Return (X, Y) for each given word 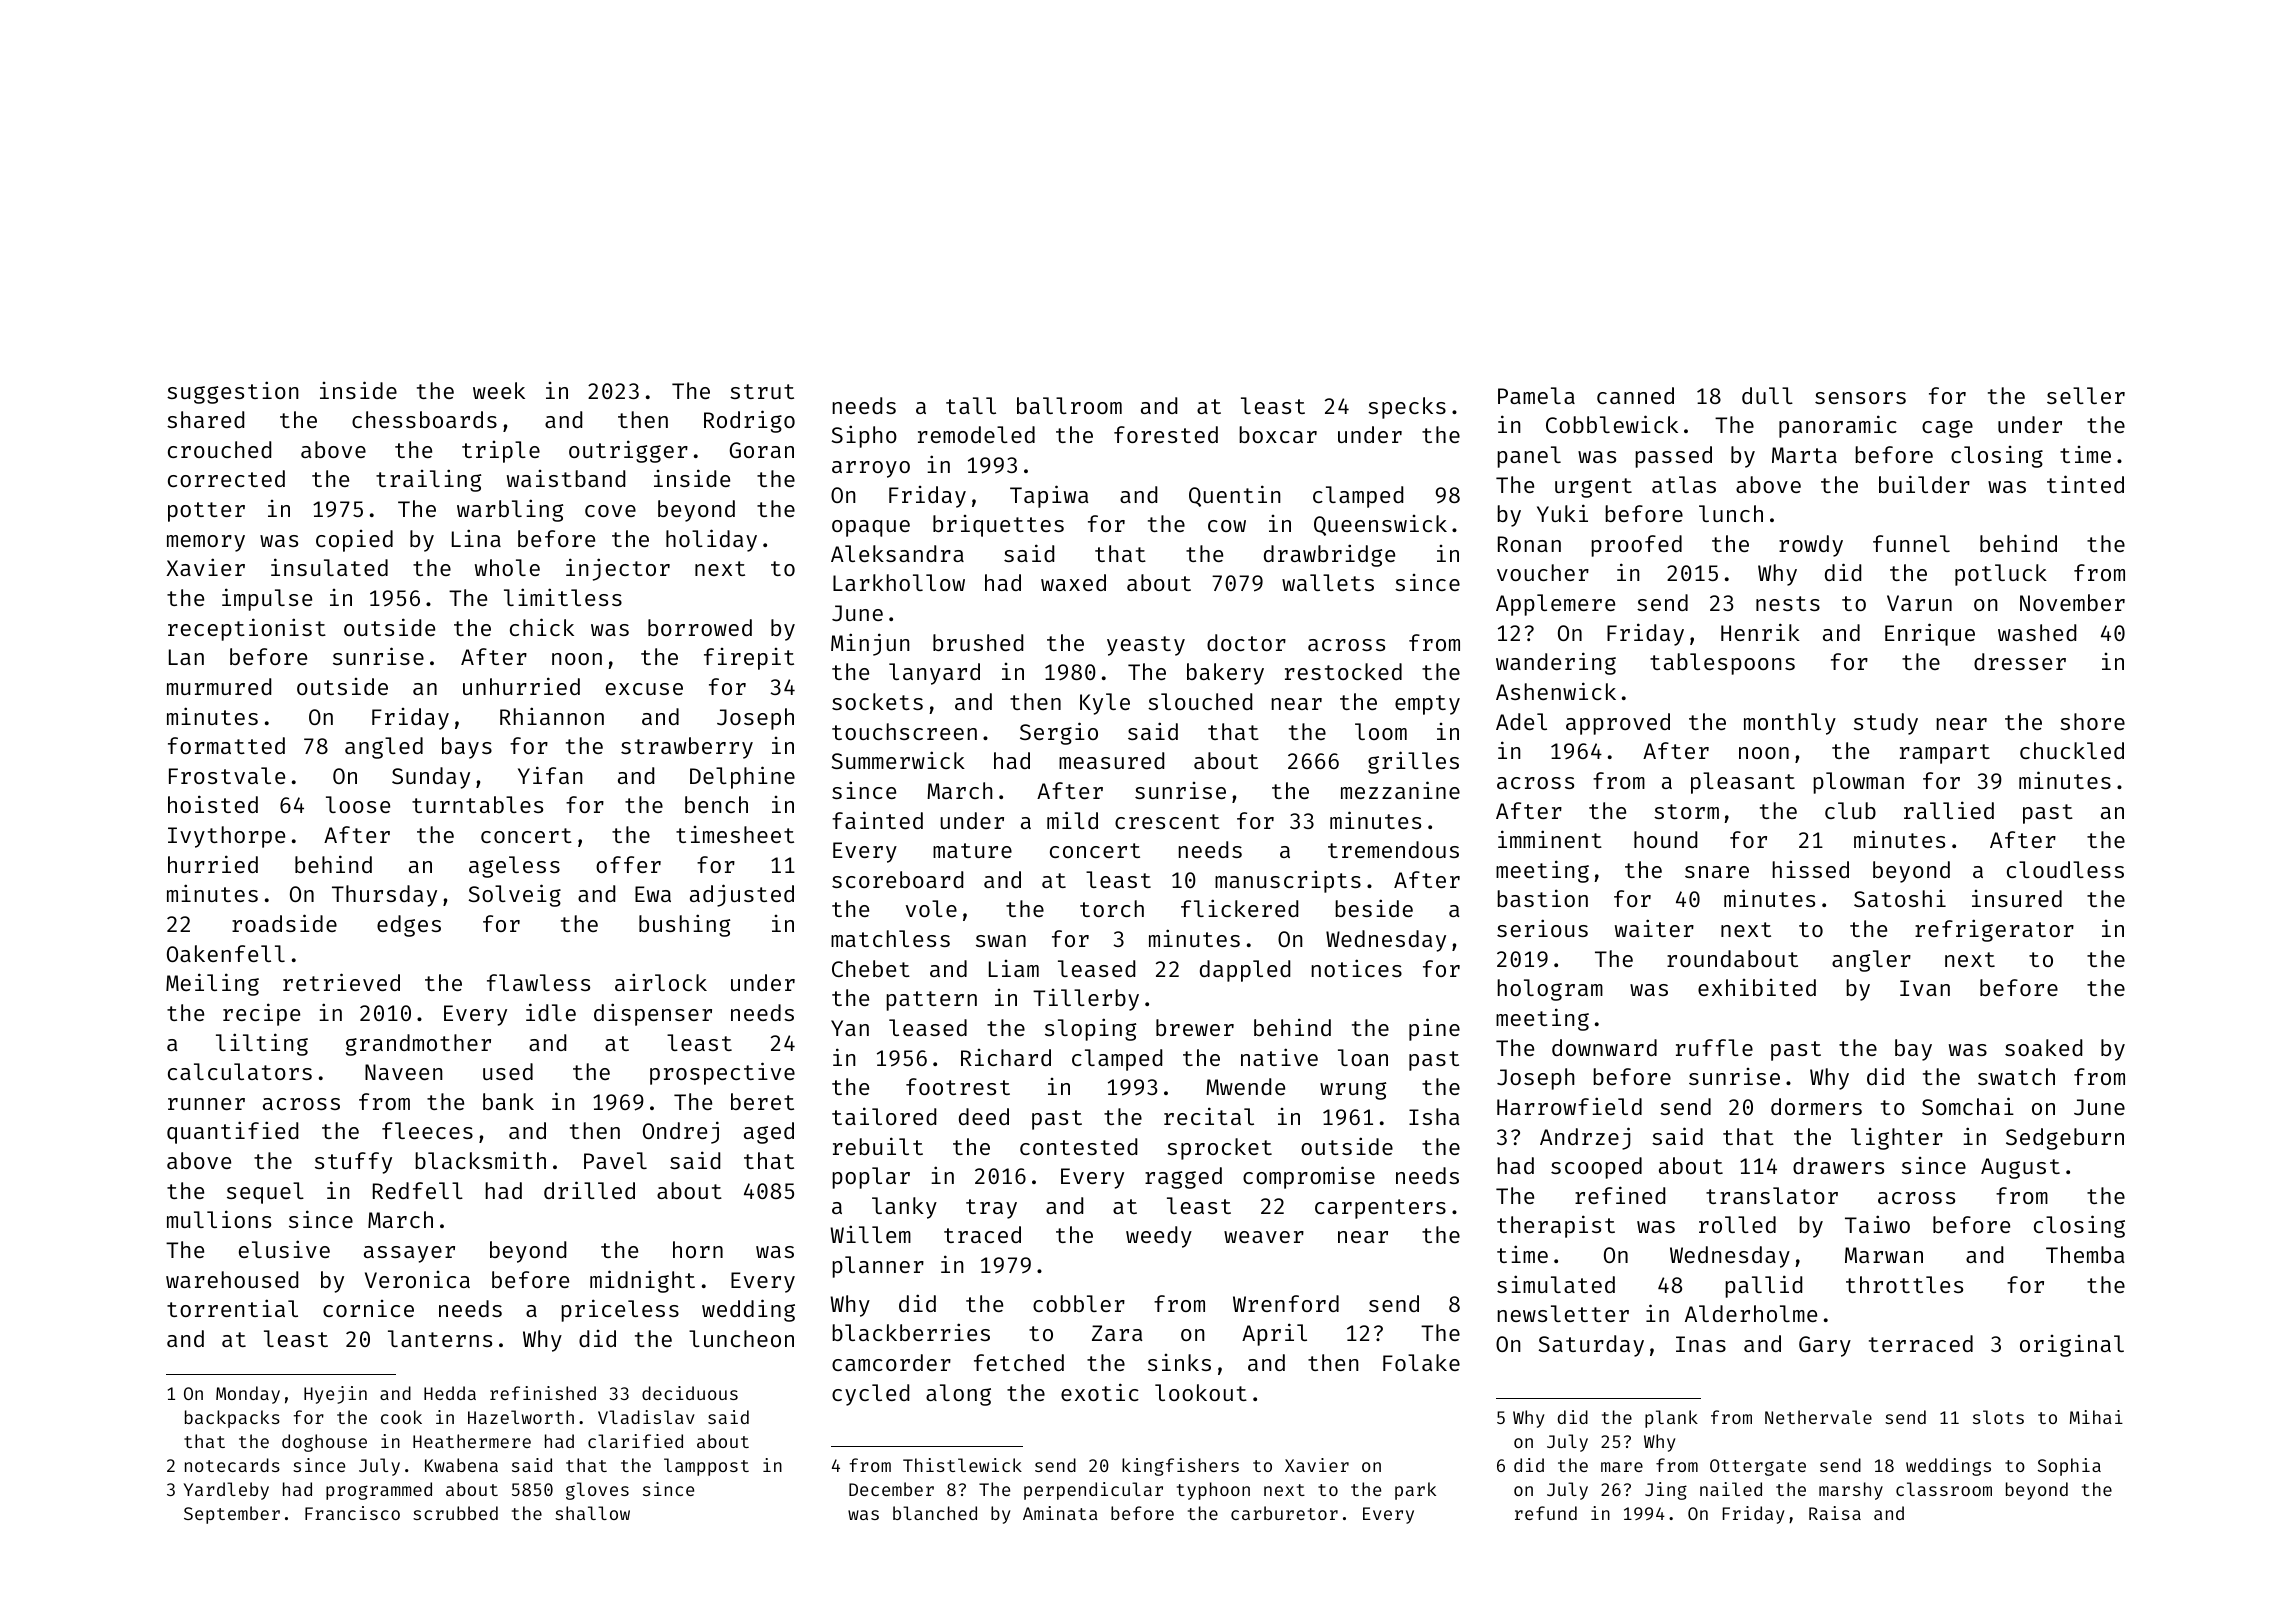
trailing (429, 480)
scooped (1596, 1168)
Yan (850, 1028)
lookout (1201, 1392)
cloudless (2065, 869)
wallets (1328, 582)
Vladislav (646, 1417)
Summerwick (898, 760)
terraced (1921, 1343)
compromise (1309, 1177)
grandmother (418, 1045)
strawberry (687, 748)
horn (698, 1249)
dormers (1816, 1106)
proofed (1636, 546)
